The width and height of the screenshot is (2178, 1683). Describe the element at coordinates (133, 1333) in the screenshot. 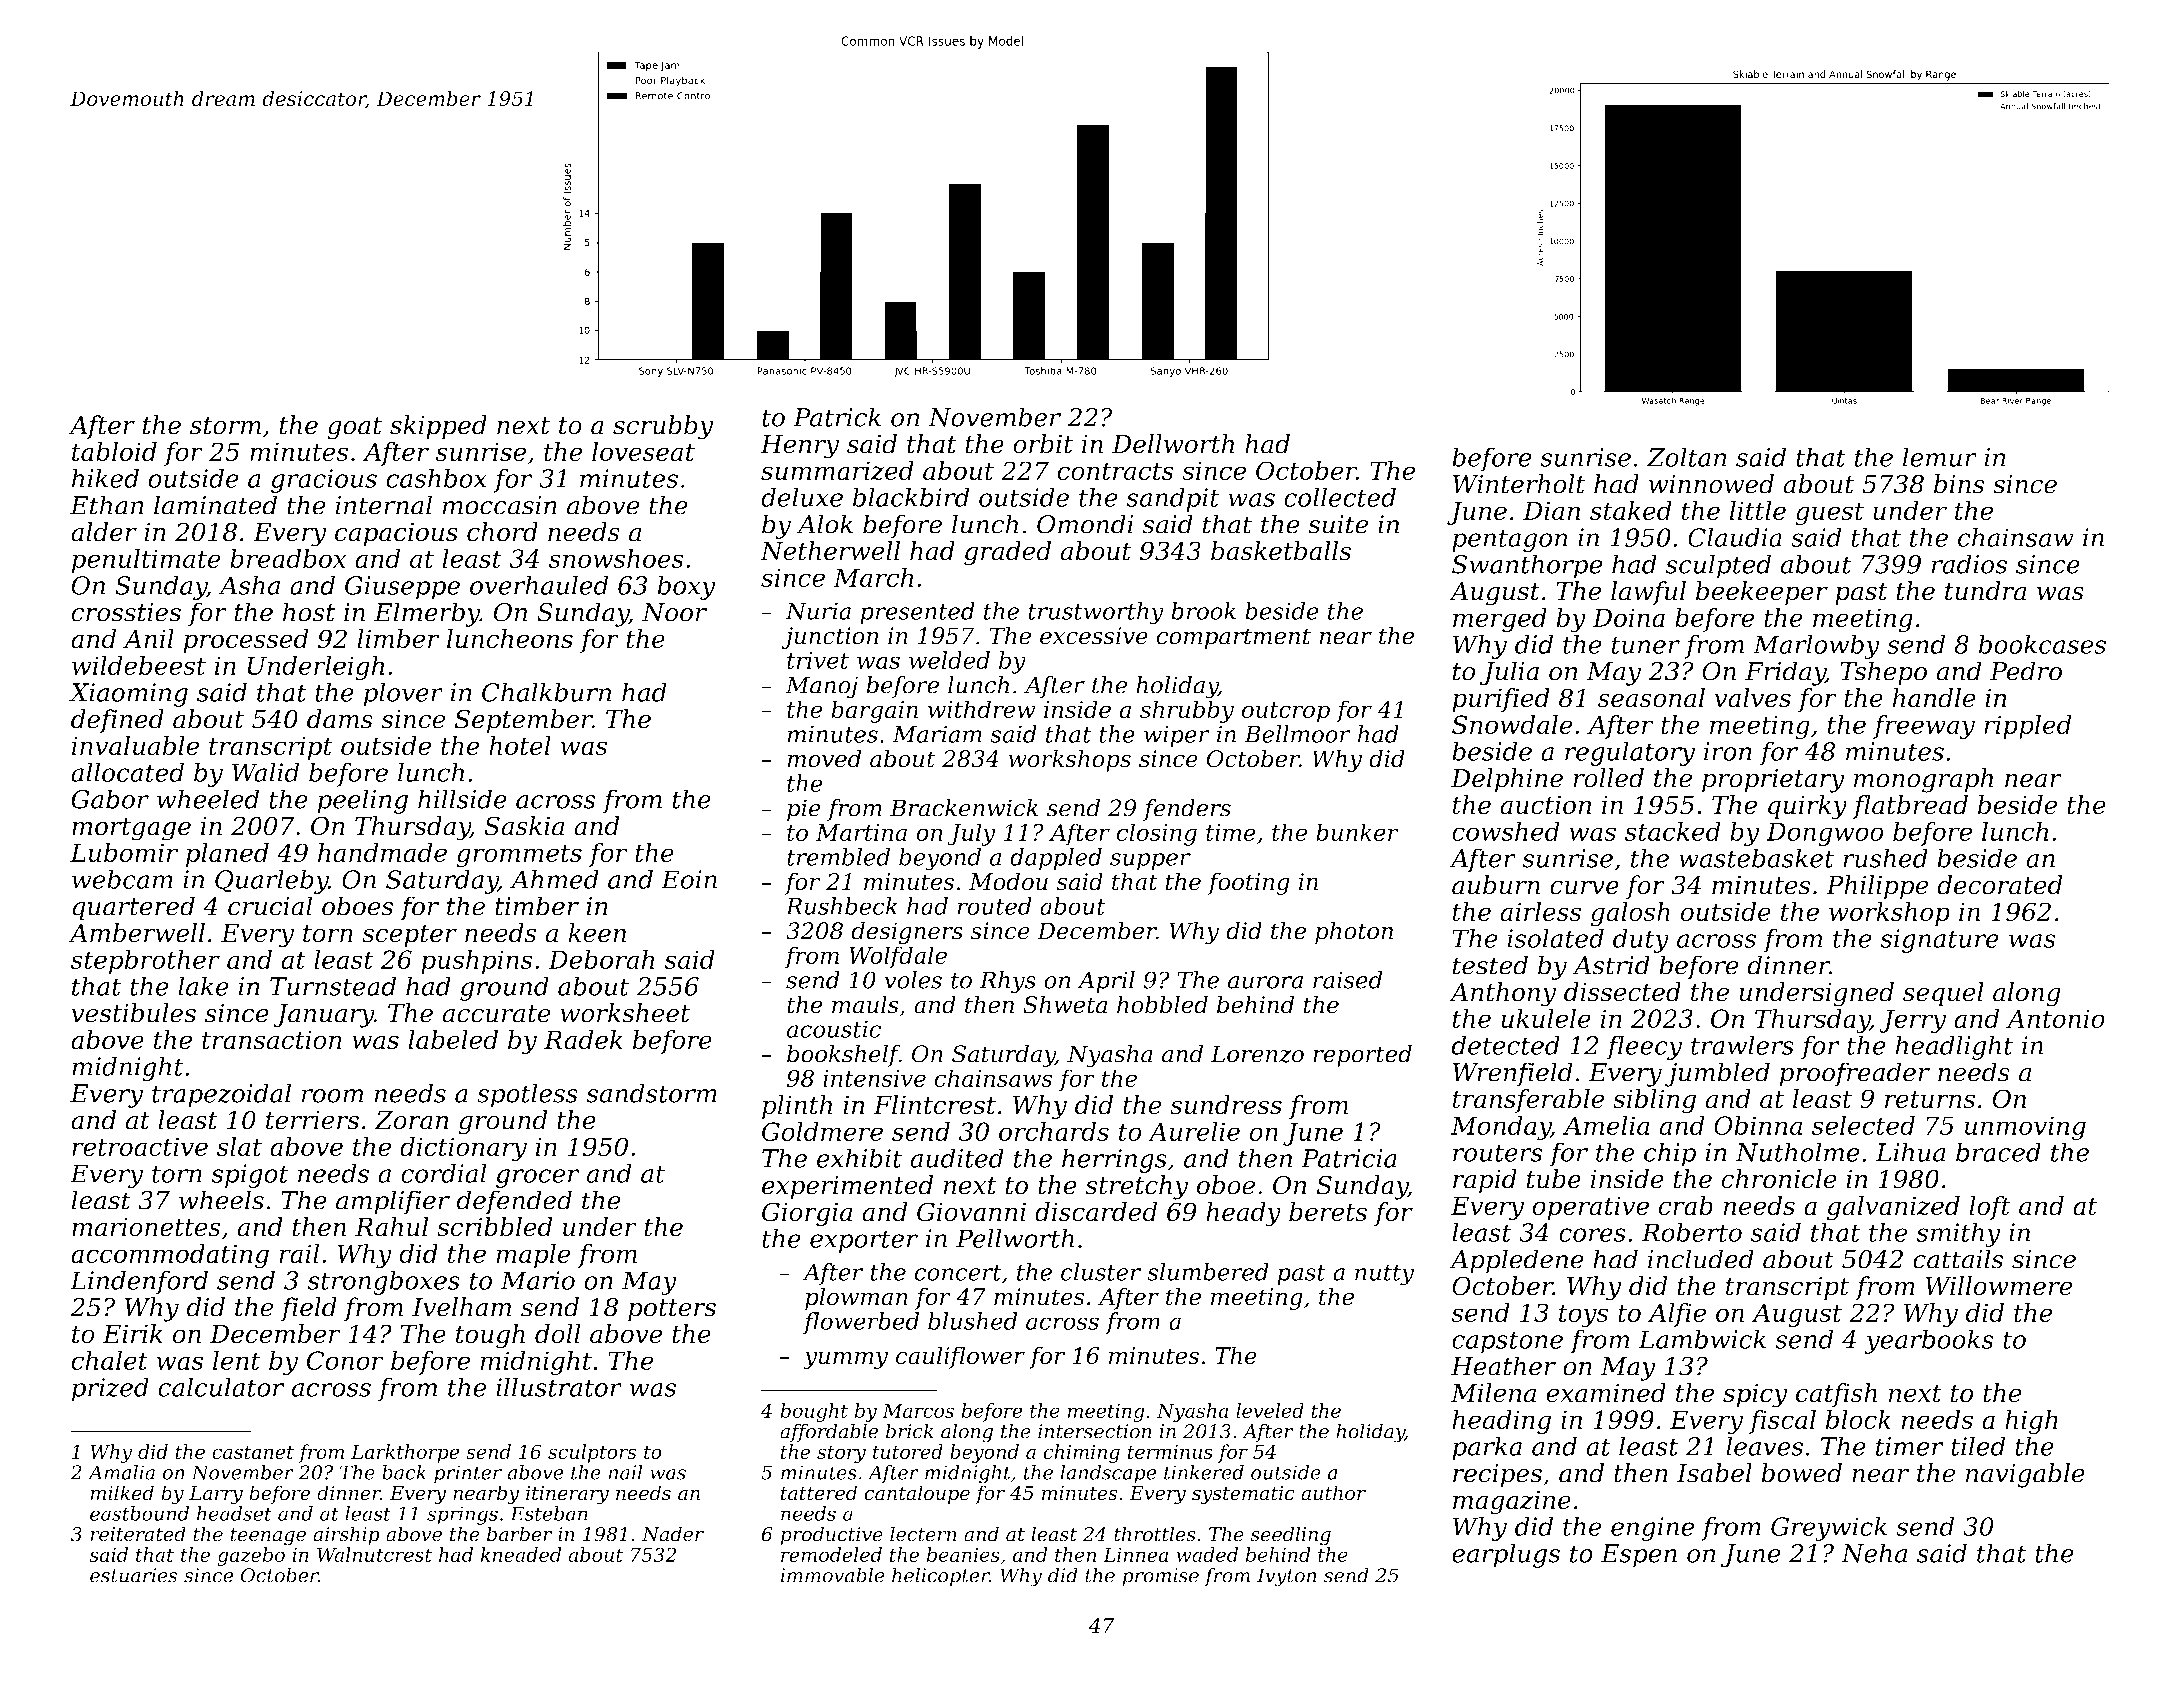

I see `Eirik` at that location.
